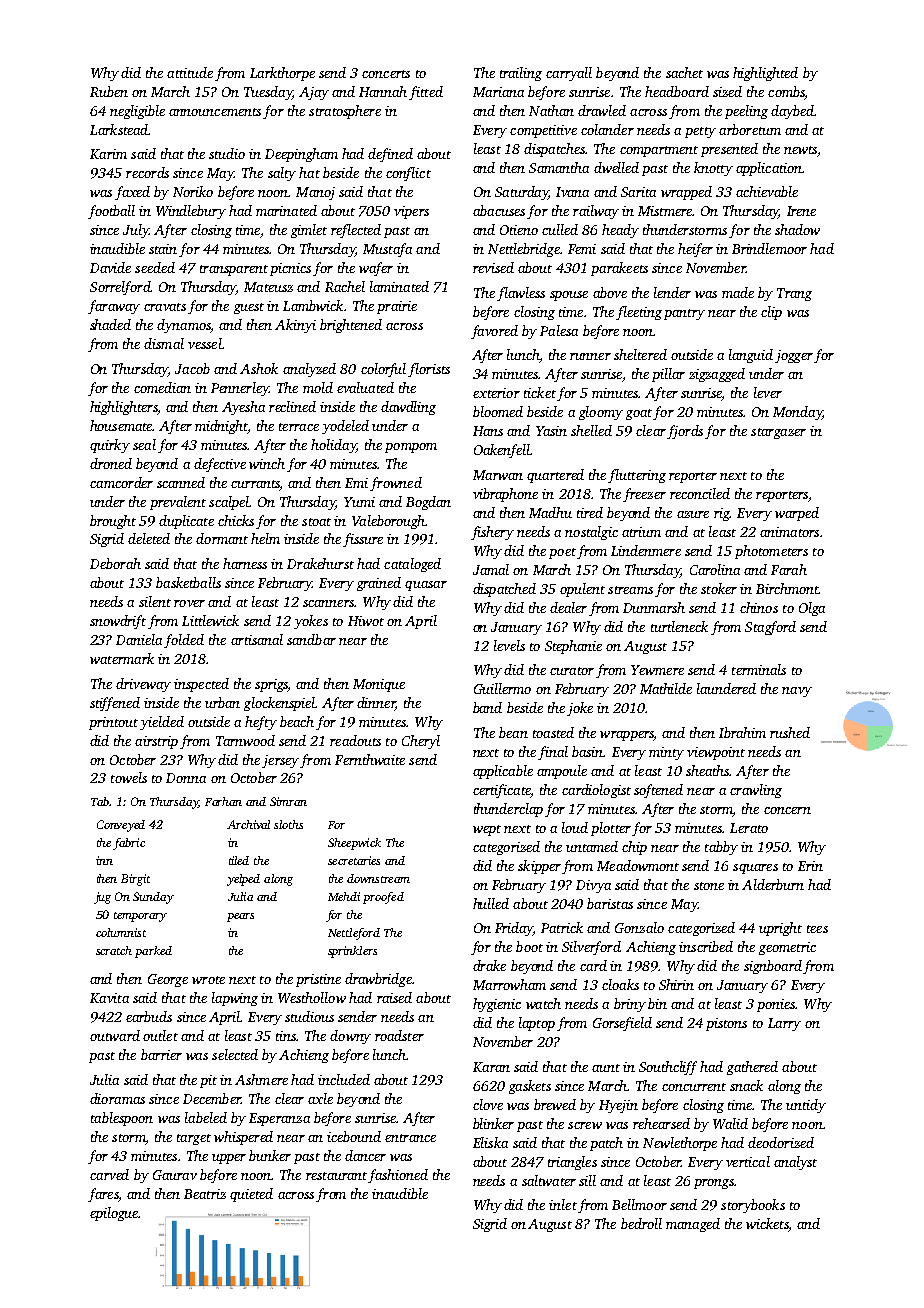  Describe the element at coordinates (114, 1214) in the screenshot. I see `epilogue` at that location.
